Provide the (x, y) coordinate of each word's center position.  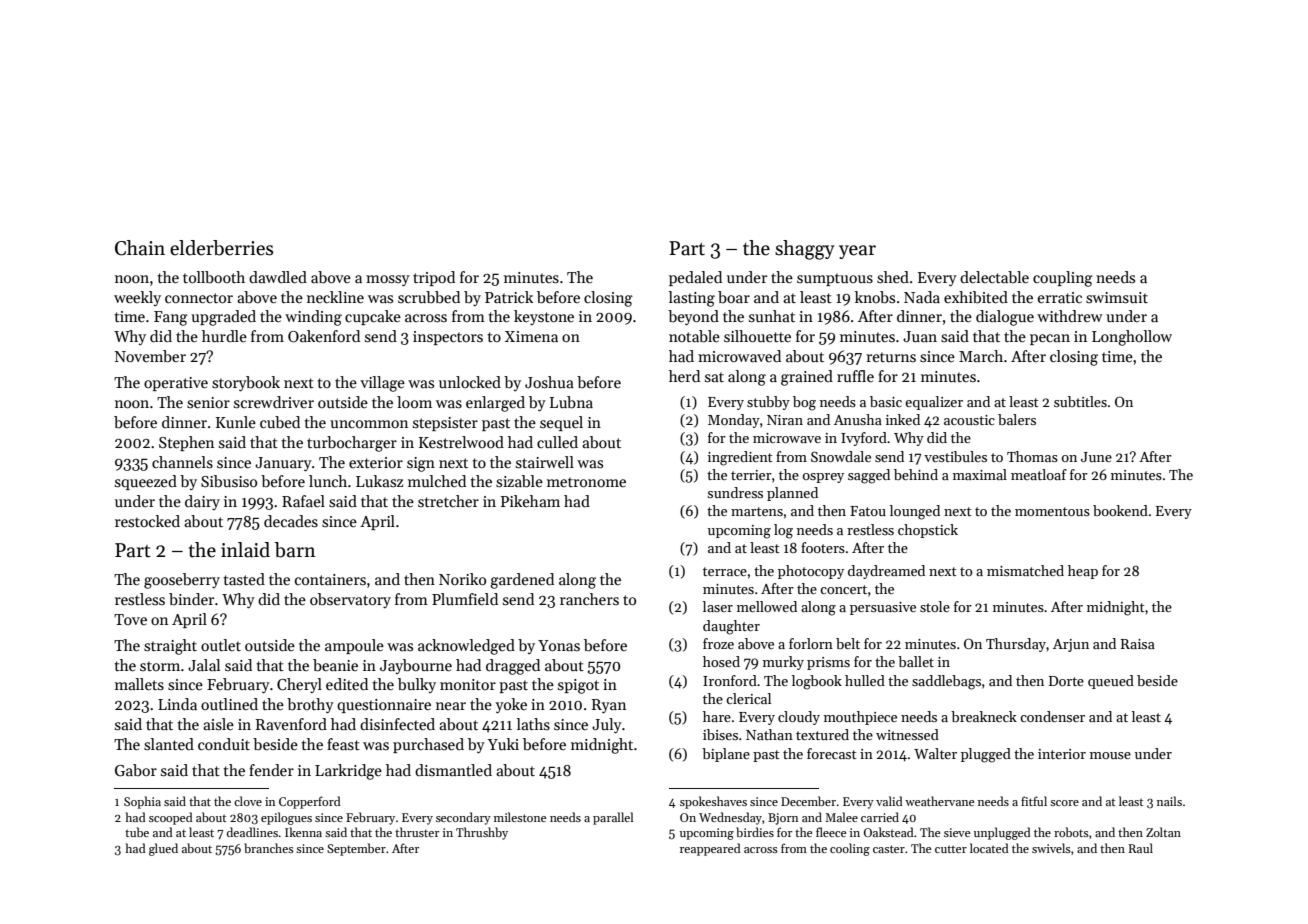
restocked (147, 521)
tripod (434, 278)
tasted (244, 579)
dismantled (453, 770)
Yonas (559, 645)
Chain (140, 248)
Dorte (1066, 681)
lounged (915, 512)
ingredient (740, 458)
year (857, 252)
